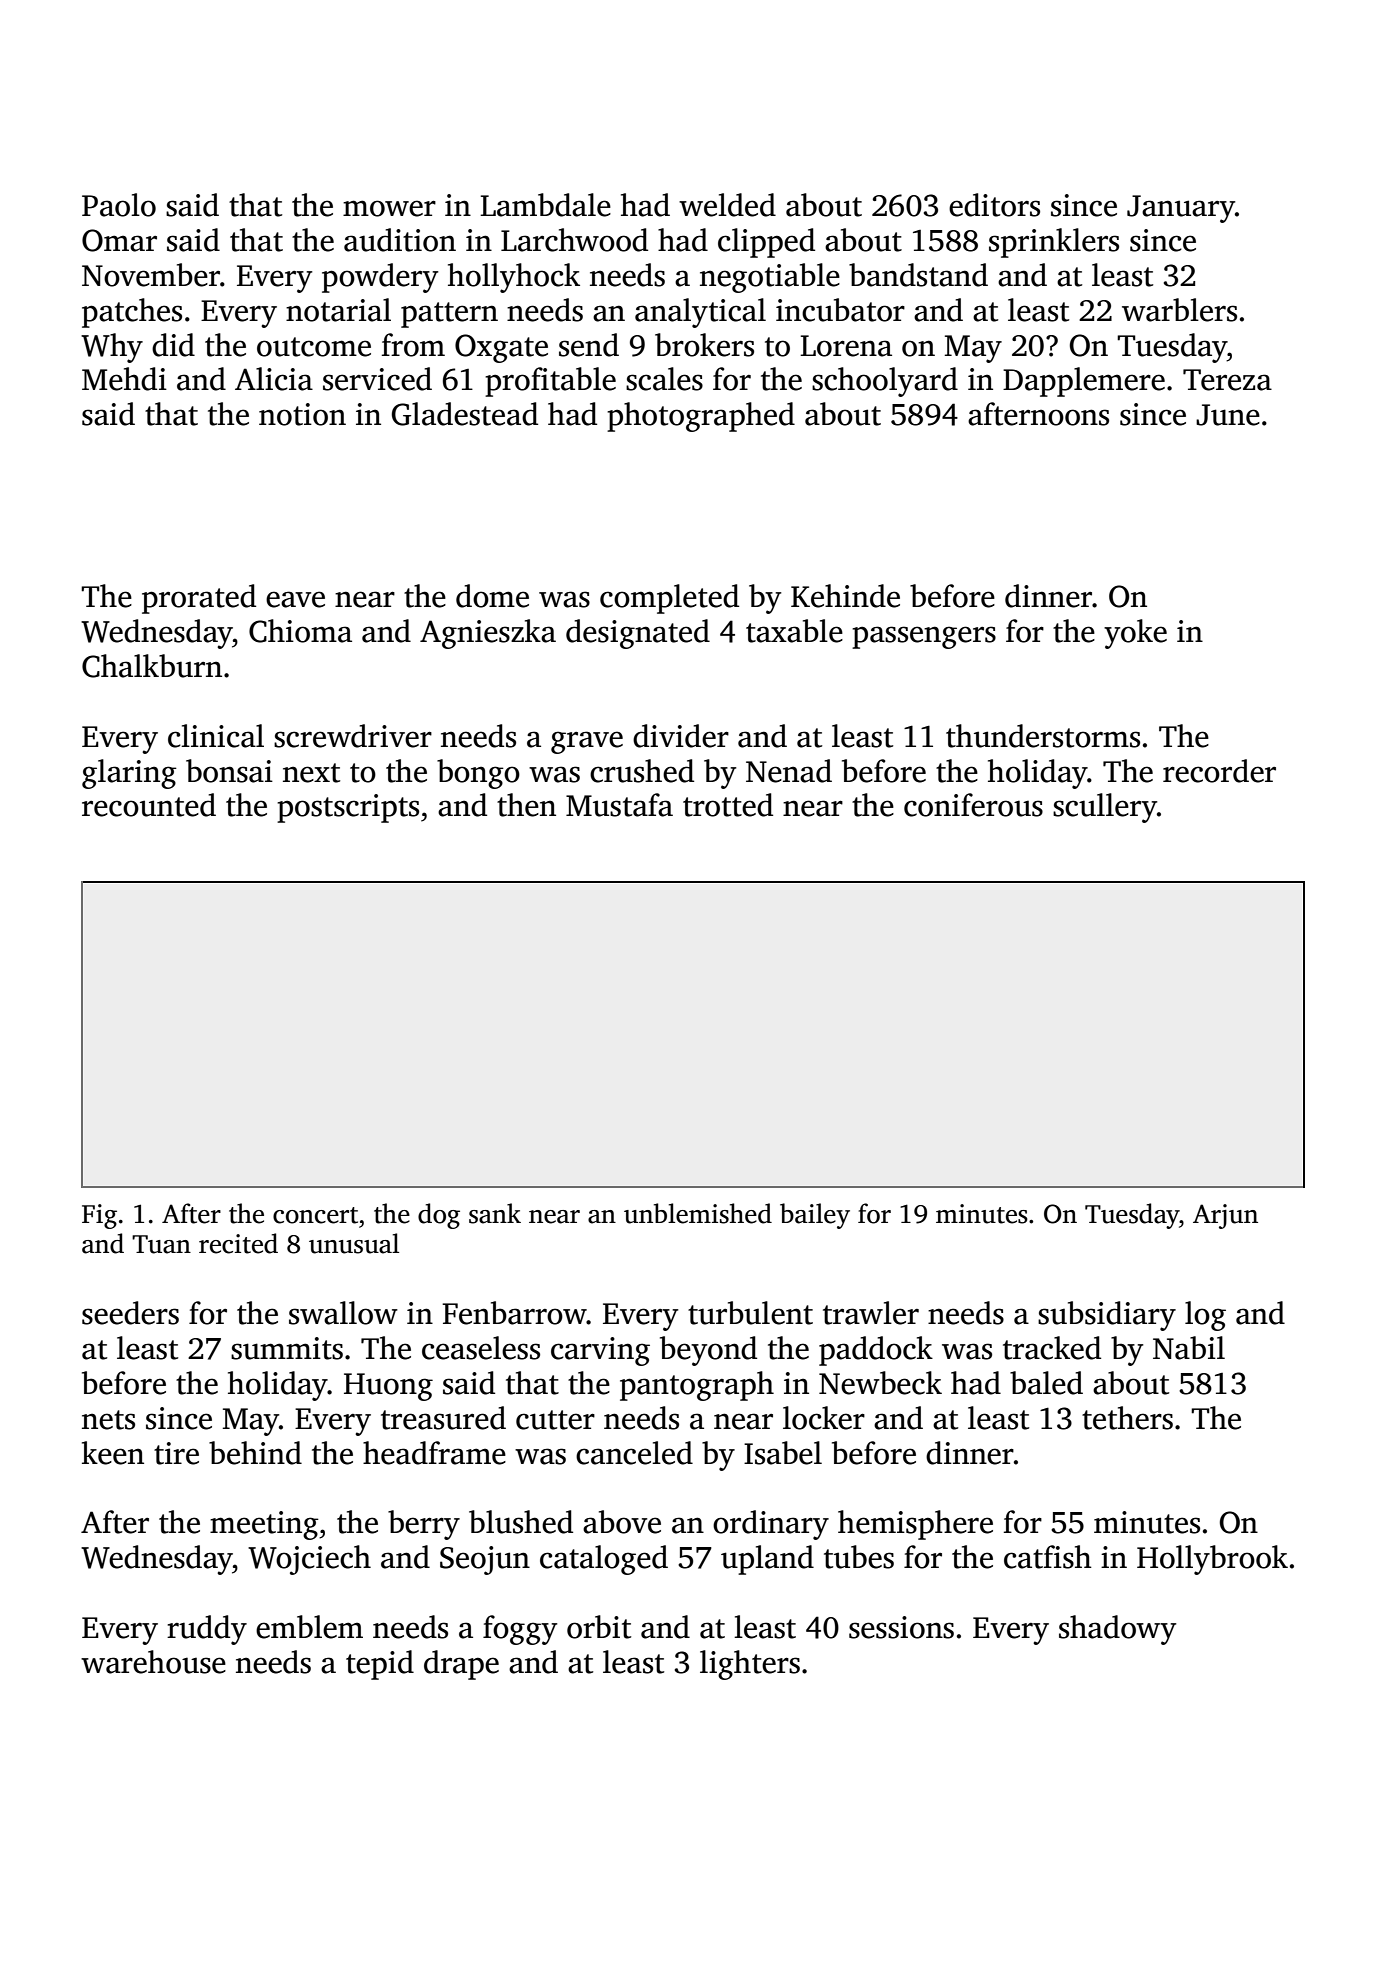  I want to click on postscripts, so click(348, 808).
